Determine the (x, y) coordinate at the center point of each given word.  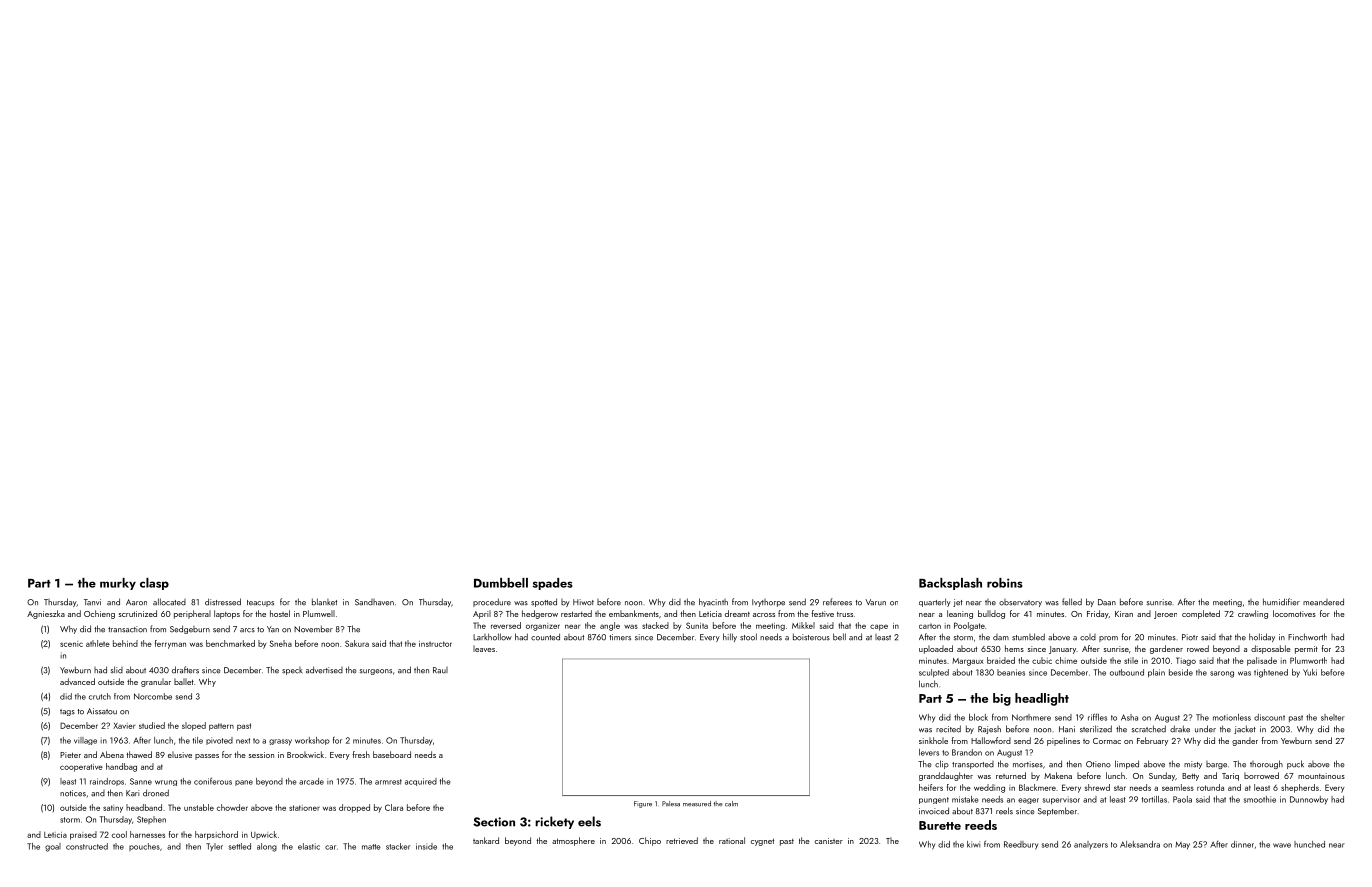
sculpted (934, 673)
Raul (440, 670)
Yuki (1310, 672)
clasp (154, 584)
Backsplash (950, 584)
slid (117, 670)
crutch (100, 696)
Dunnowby (1309, 800)
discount (1269, 717)
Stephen (151, 820)
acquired (421, 782)
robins (1005, 583)
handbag (121, 767)
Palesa (671, 804)
